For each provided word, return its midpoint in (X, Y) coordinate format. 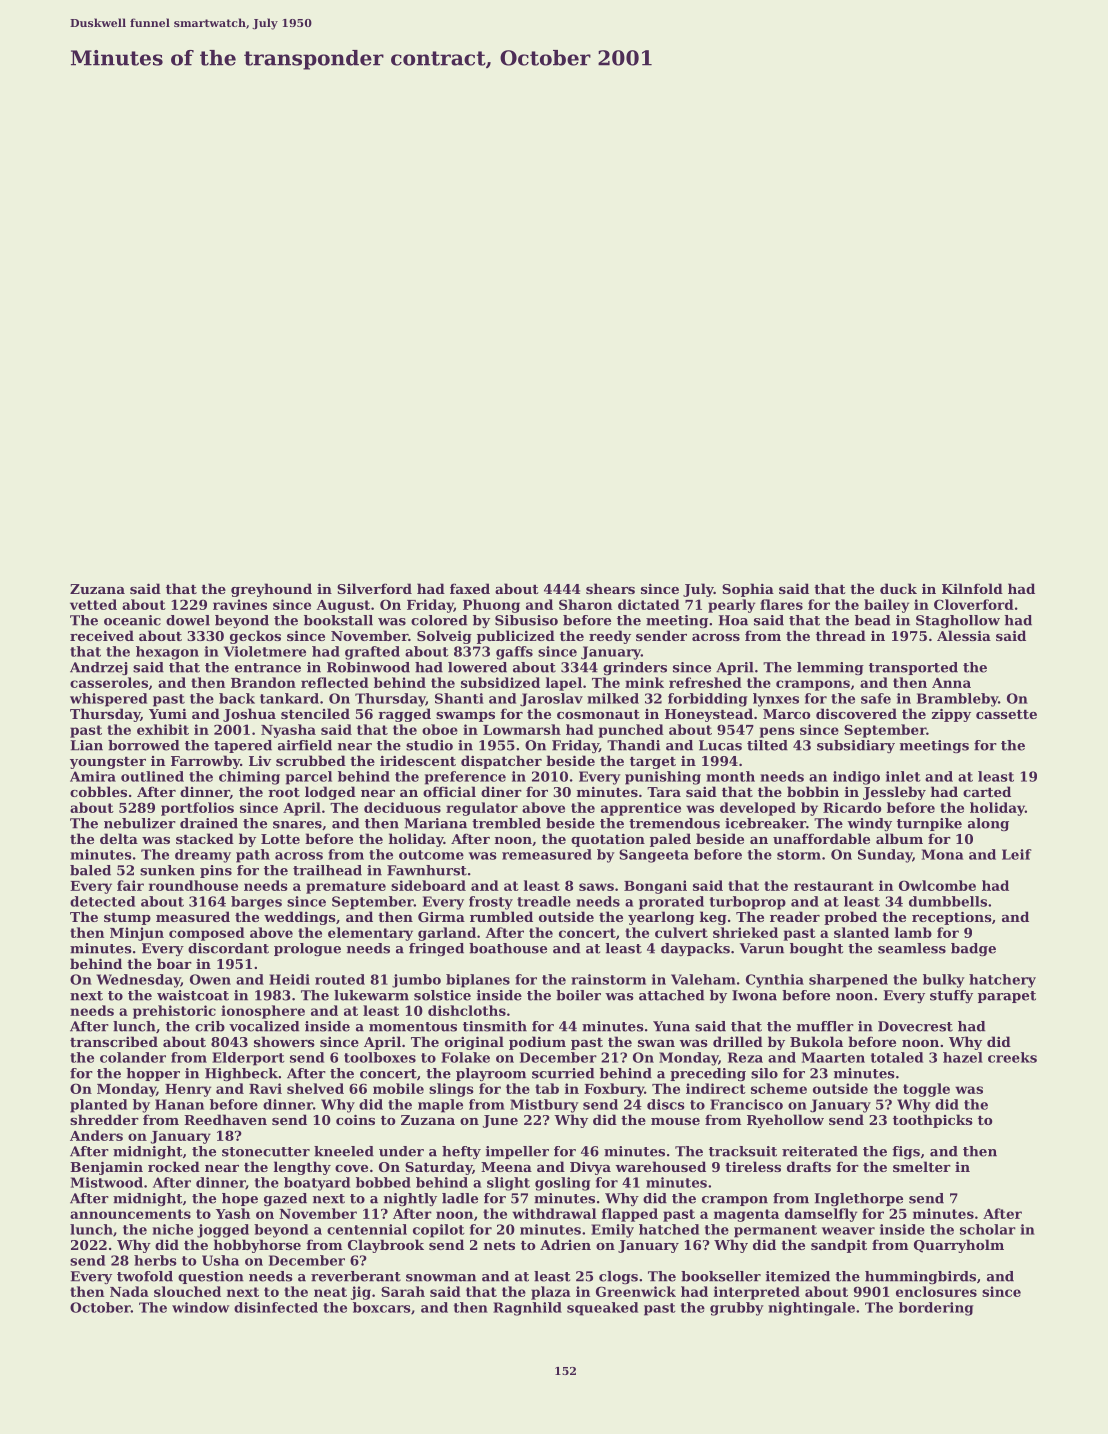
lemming (830, 668)
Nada (129, 1291)
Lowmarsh (522, 729)
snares (297, 825)
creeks (1012, 1057)
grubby (737, 1309)
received (102, 635)
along (988, 824)
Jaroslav (551, 700)
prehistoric (174, 1012)
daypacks (695, 949)
